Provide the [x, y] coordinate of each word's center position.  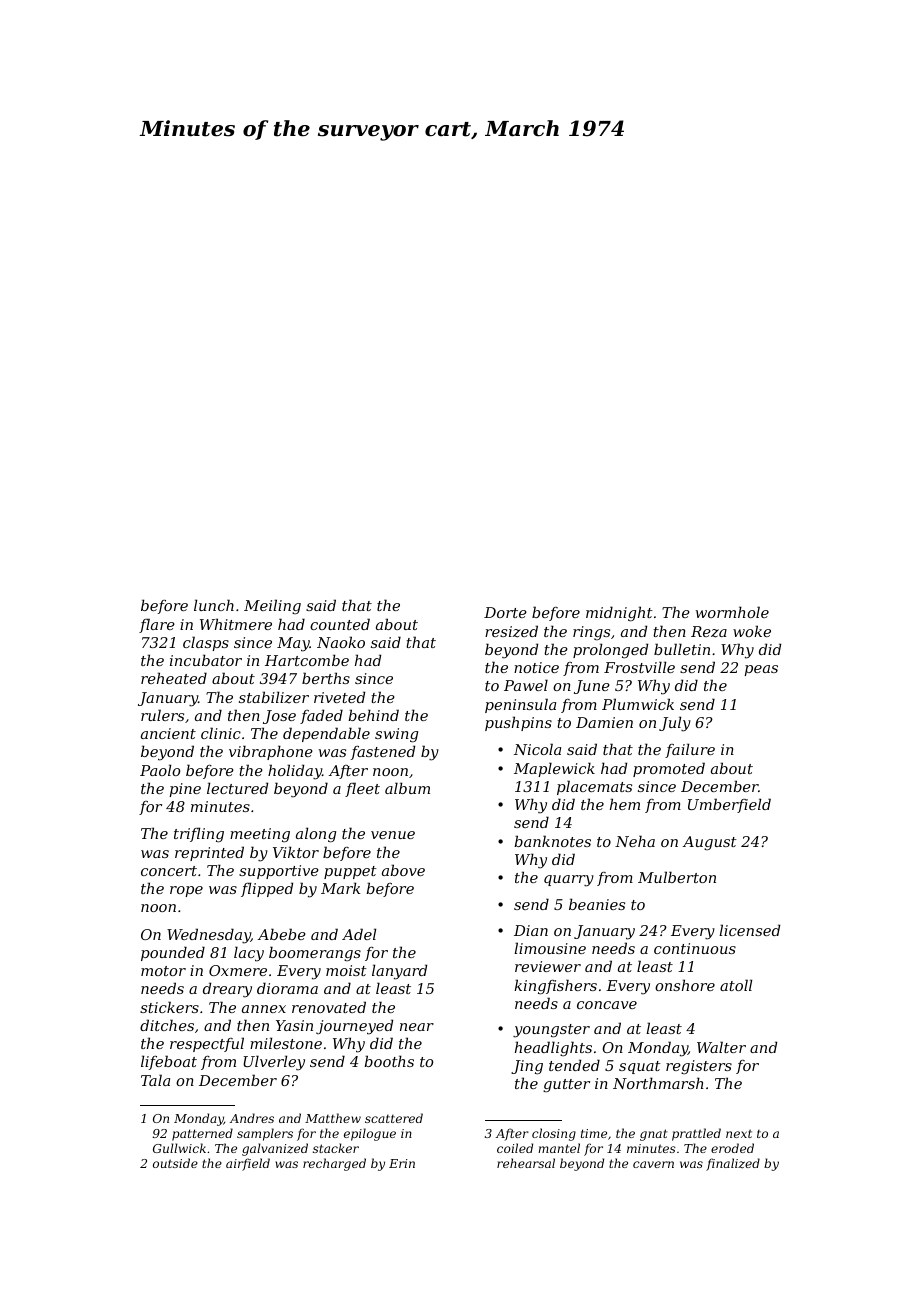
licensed [749, 930]
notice [536, 667]
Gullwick [179, 1148]
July [675, 724]
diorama [287, 988]
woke [752, 631]
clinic [221, 733]
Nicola [537, 749]
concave [607, 1005]
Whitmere [236, 624]
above [403, 870]
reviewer [548, 966]
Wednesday [209, 936]
